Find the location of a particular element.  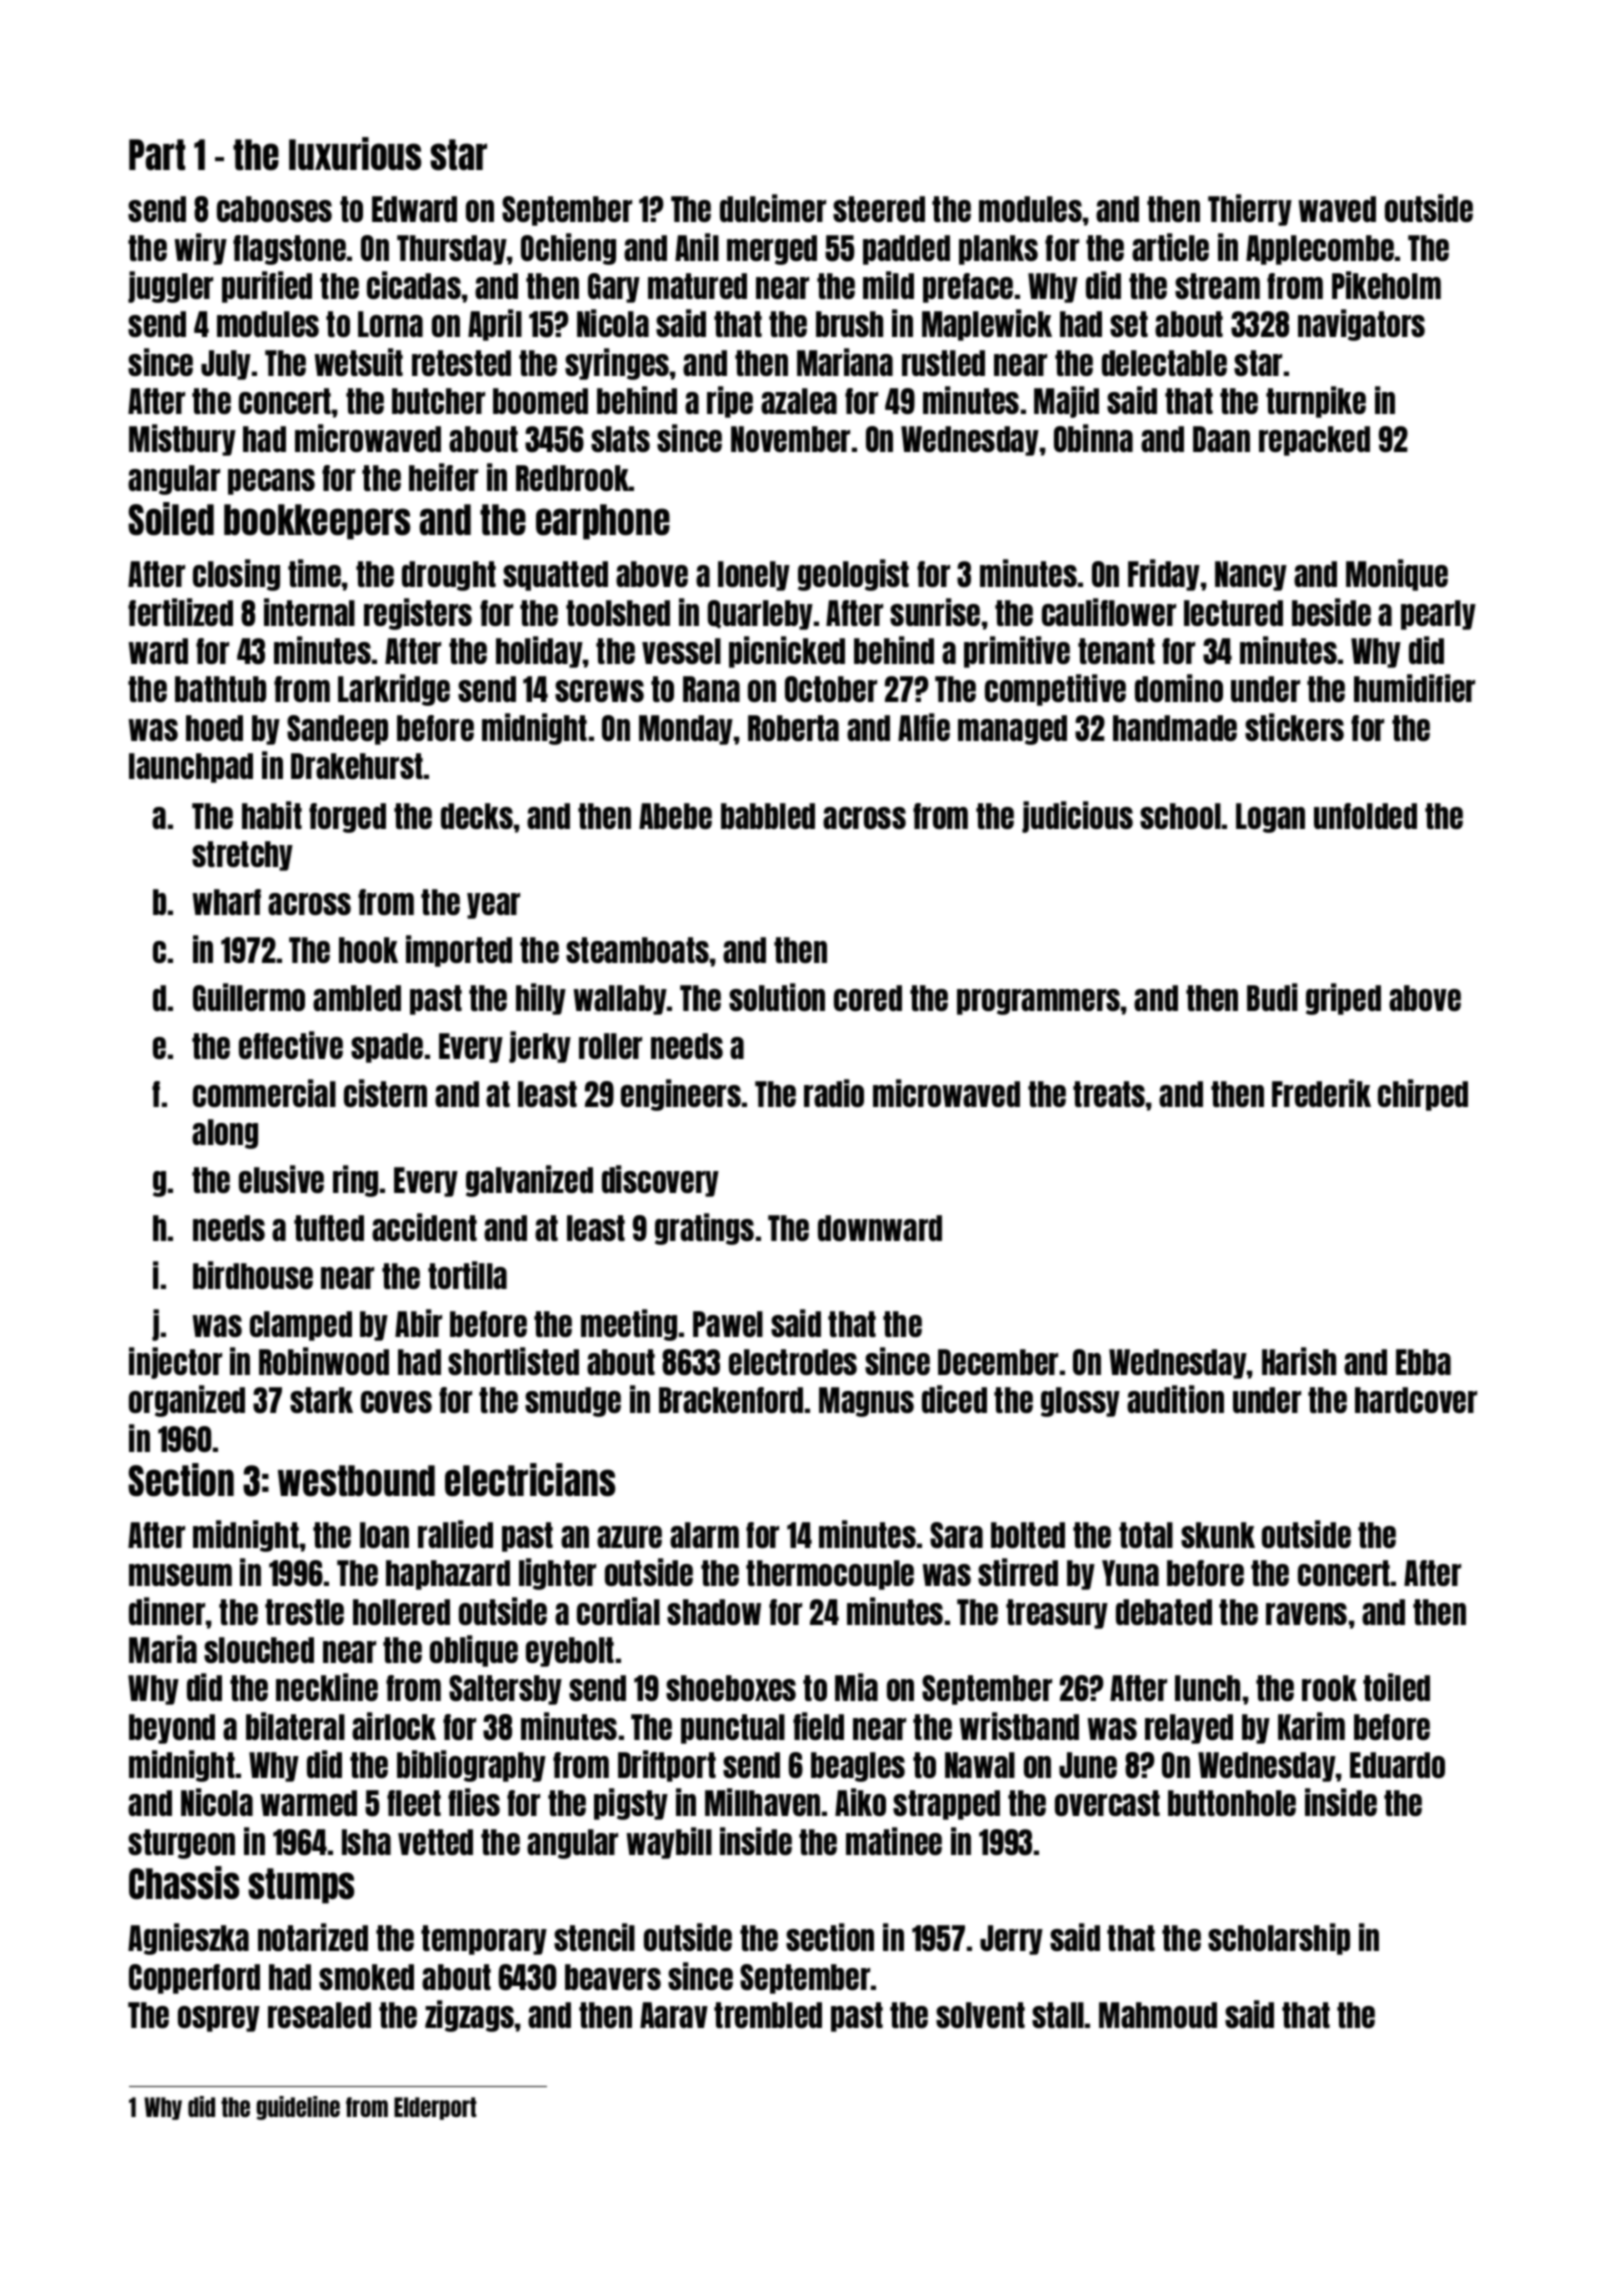

navigators is located at coordinates (1361, 325).
